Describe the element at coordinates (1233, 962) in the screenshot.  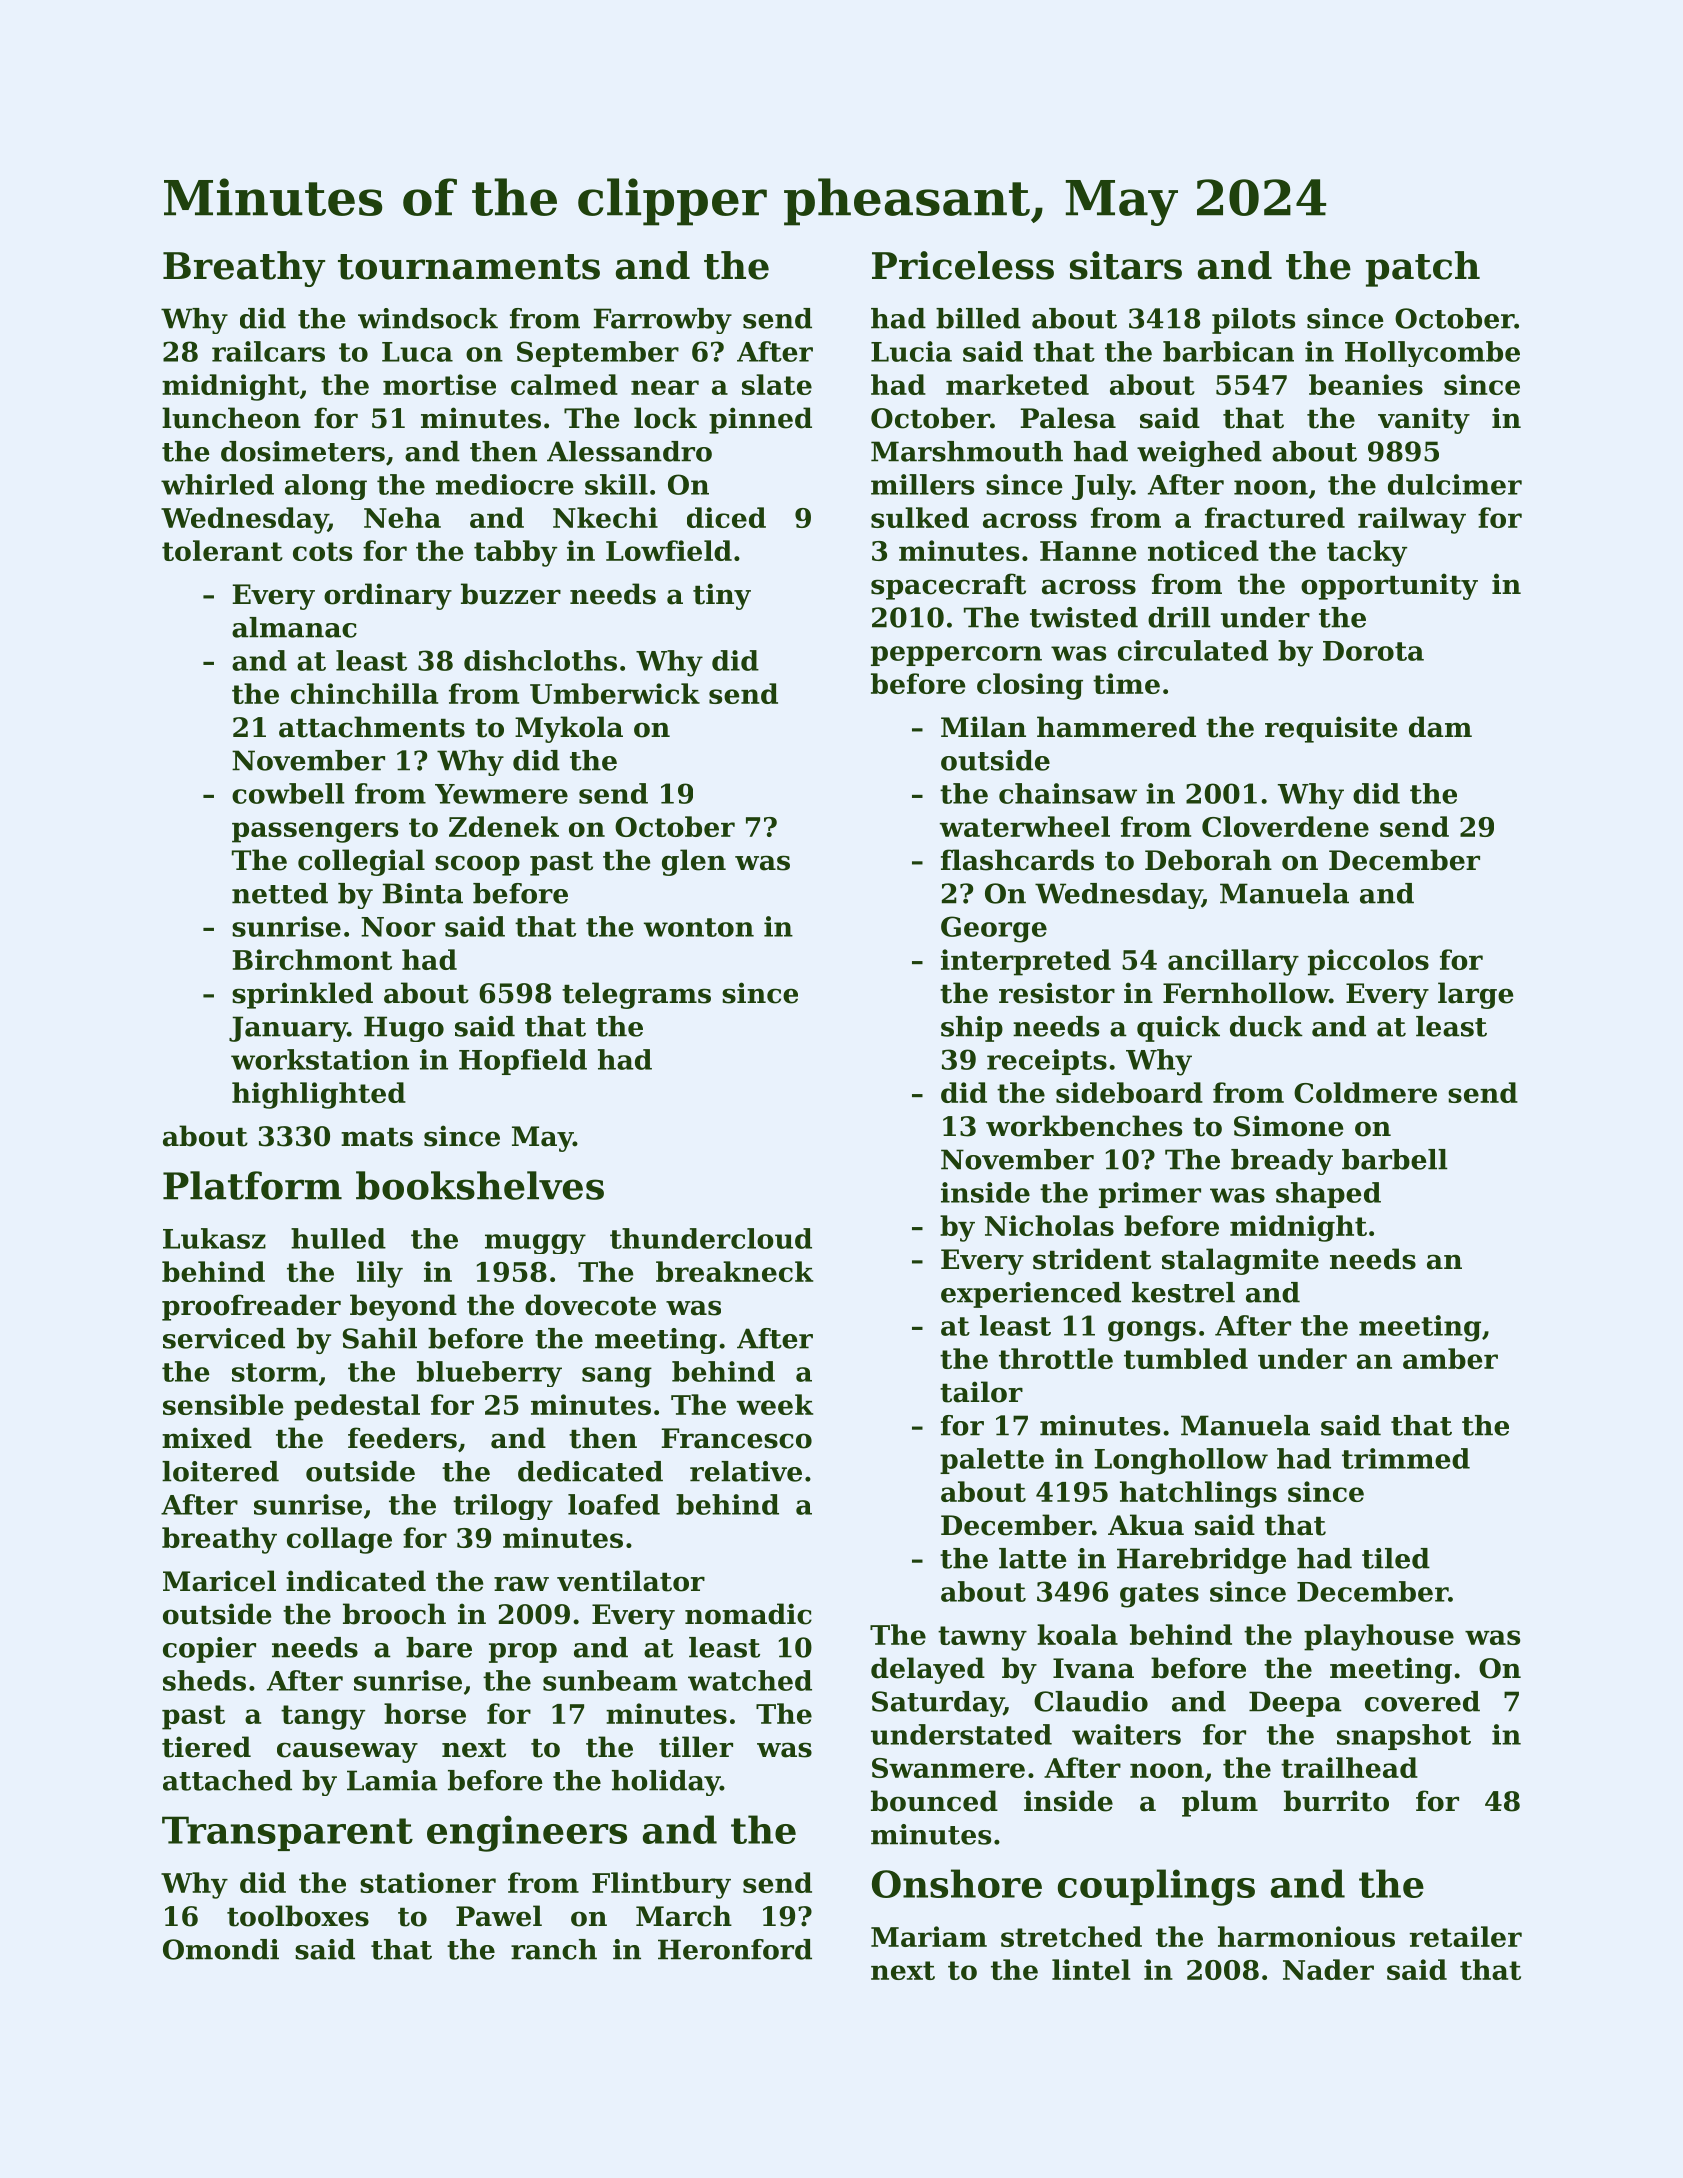
I see `ancillary` at that location.
